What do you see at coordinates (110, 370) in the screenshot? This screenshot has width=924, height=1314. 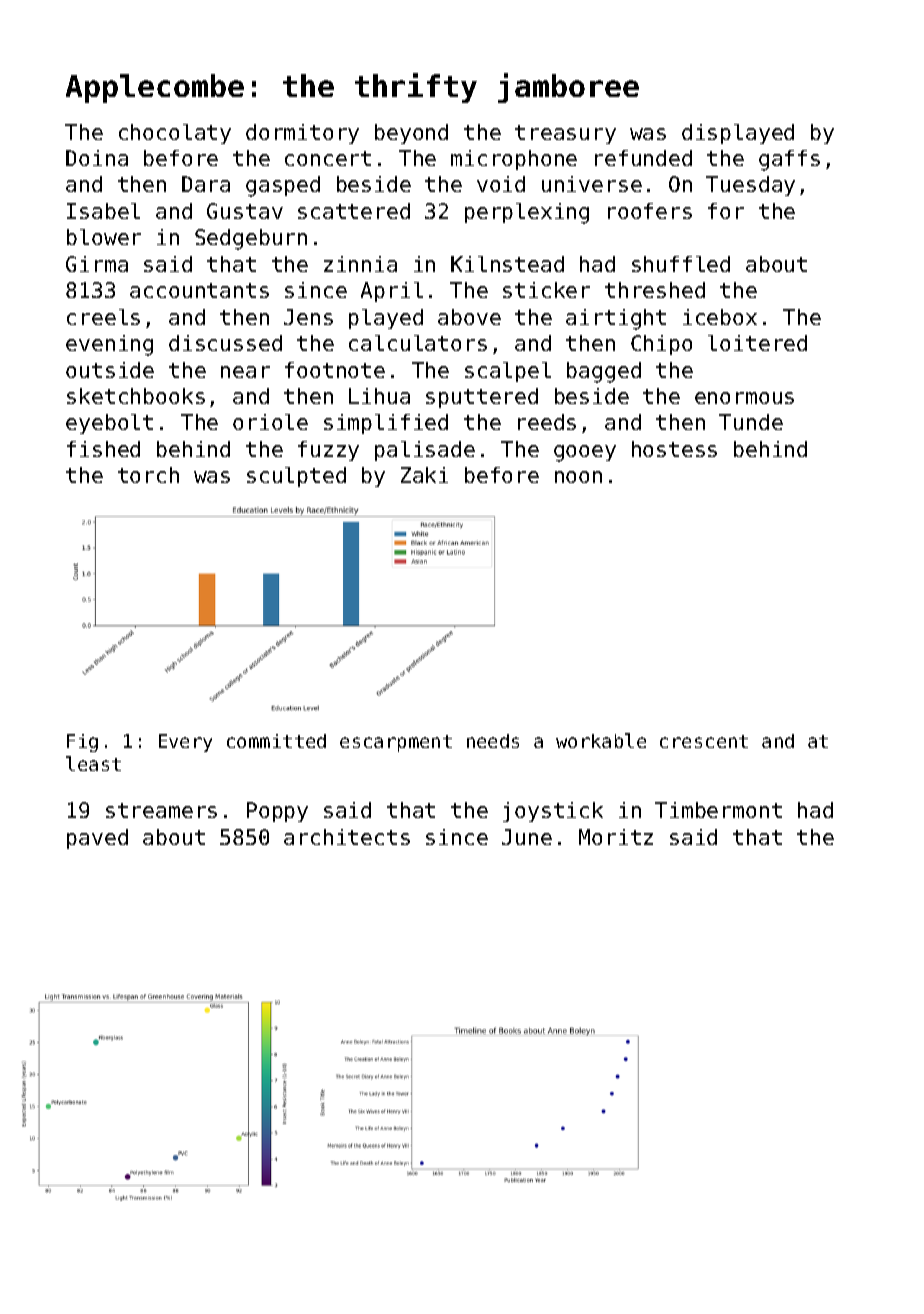 I see `outside` at bounding box center [110, 370].
